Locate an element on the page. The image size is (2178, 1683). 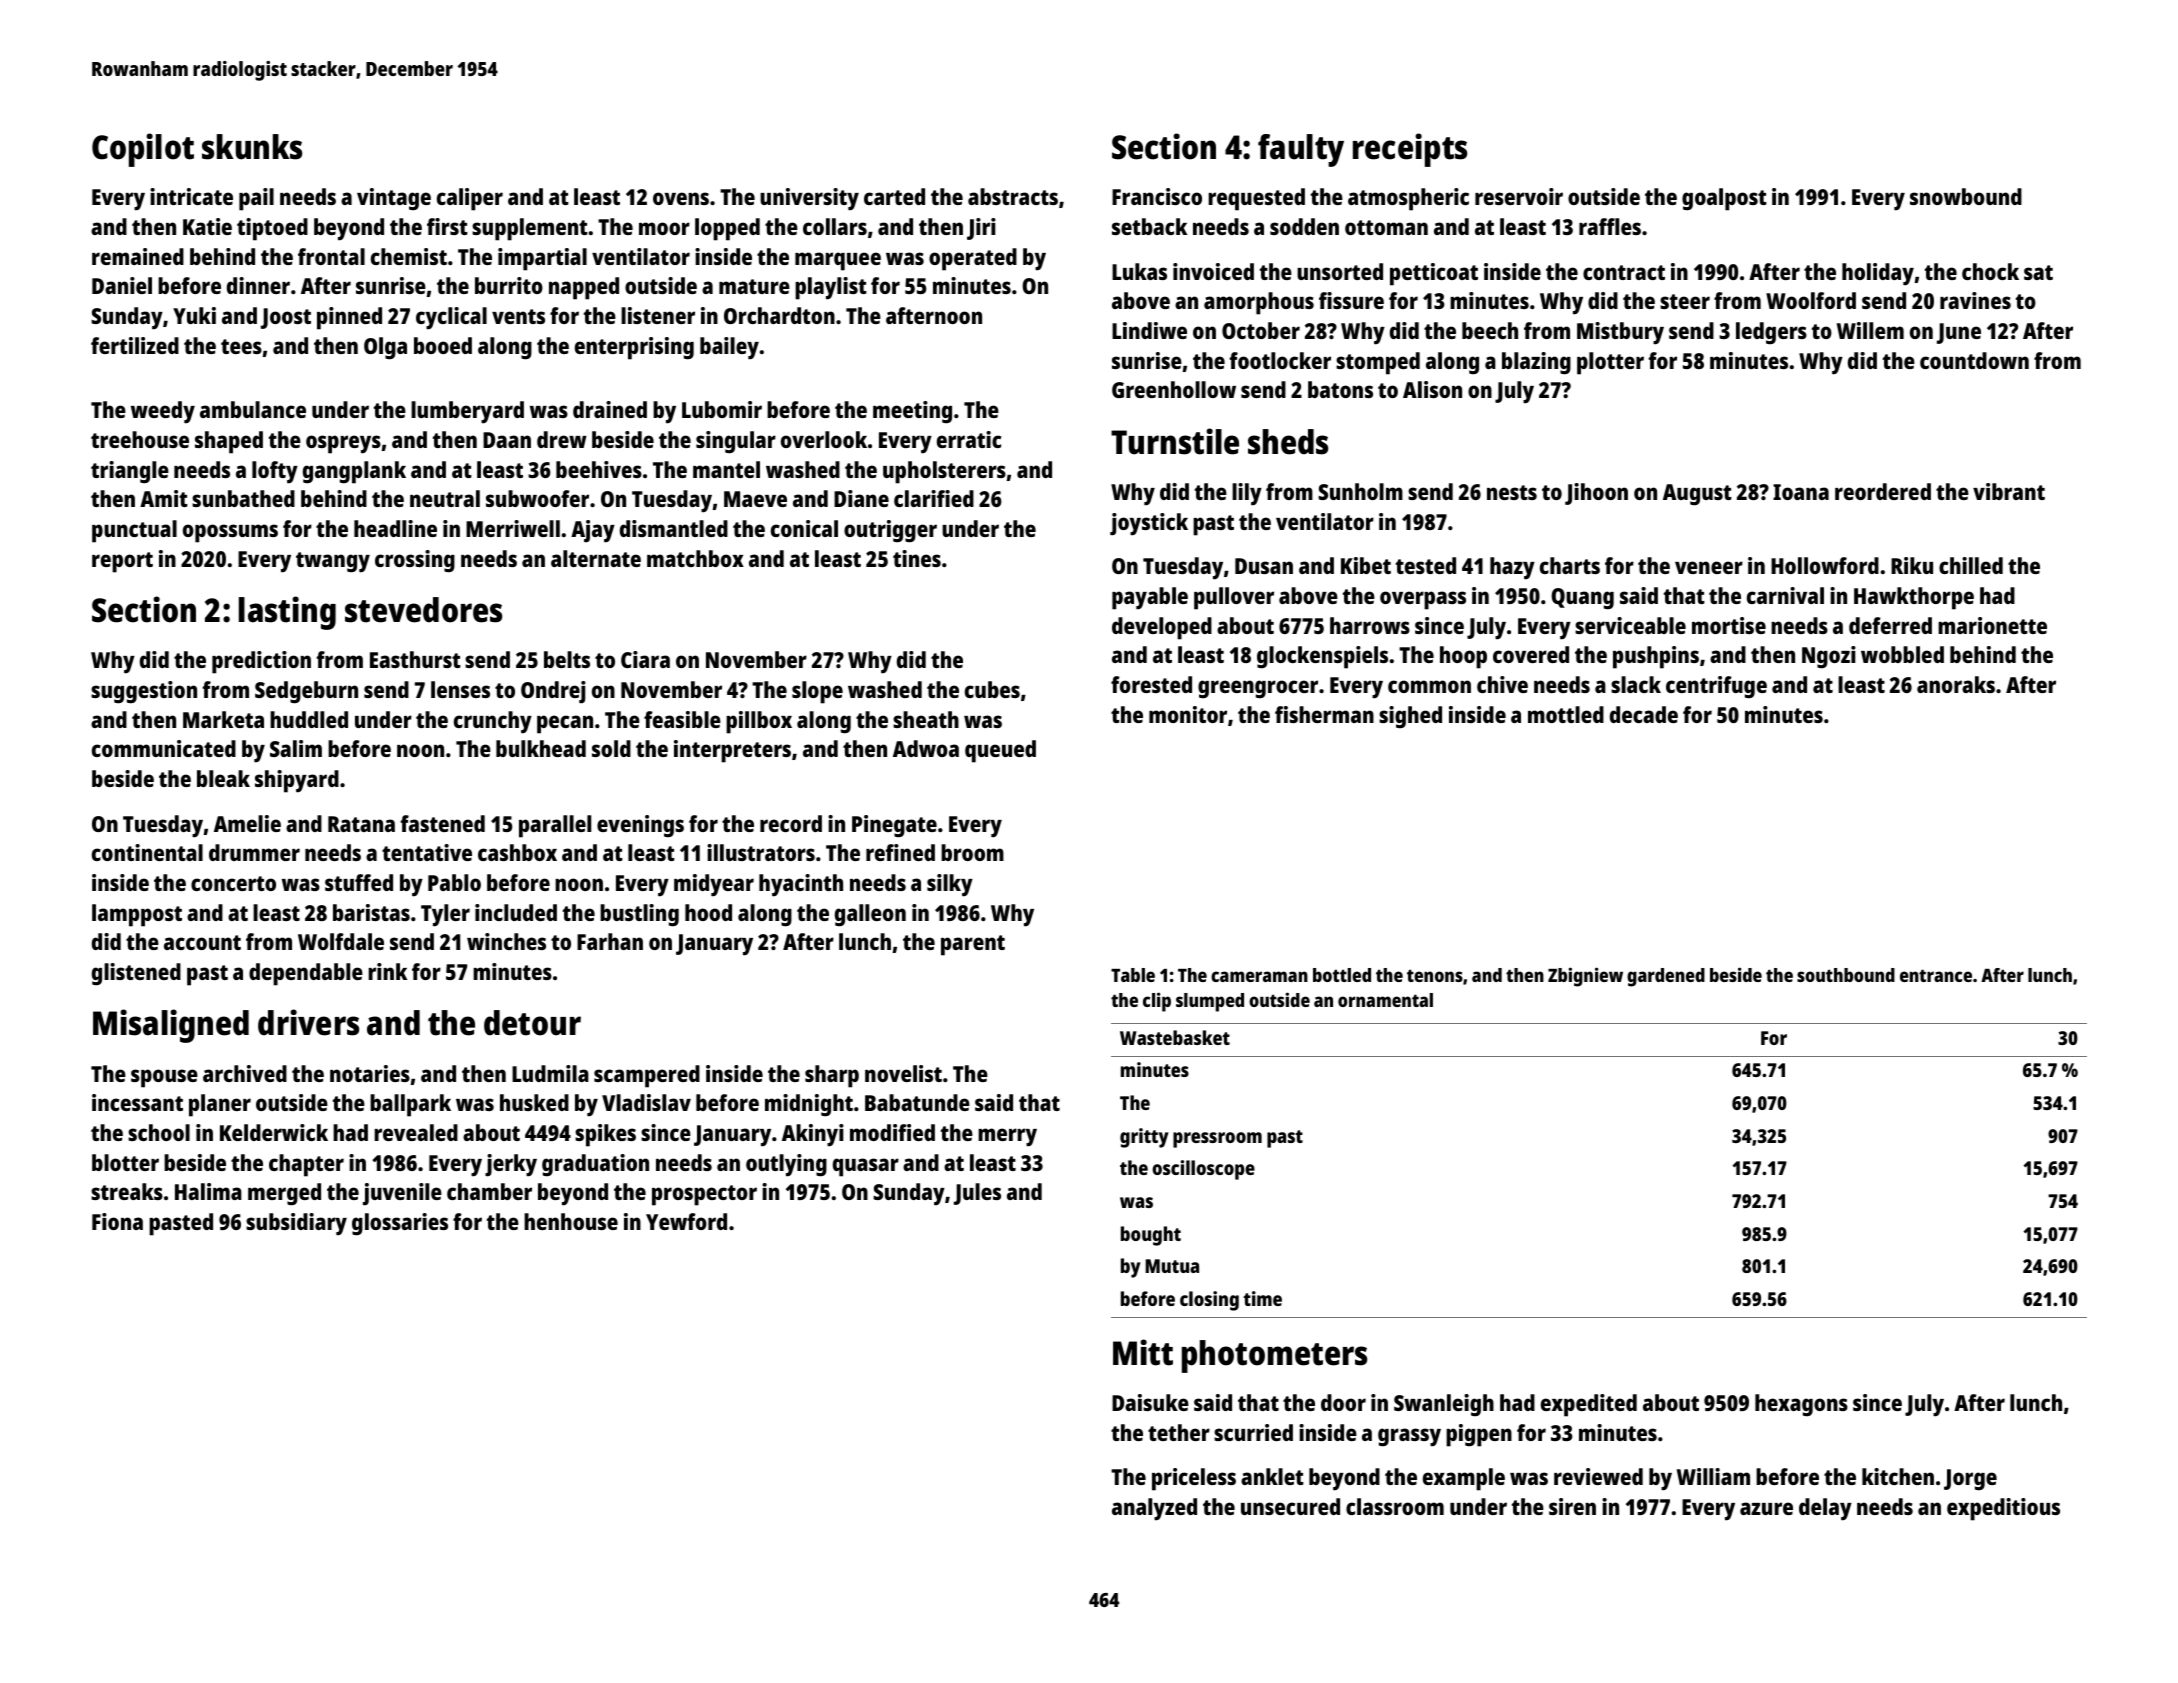
expeditious is located at coordinates (2003, 1509).
